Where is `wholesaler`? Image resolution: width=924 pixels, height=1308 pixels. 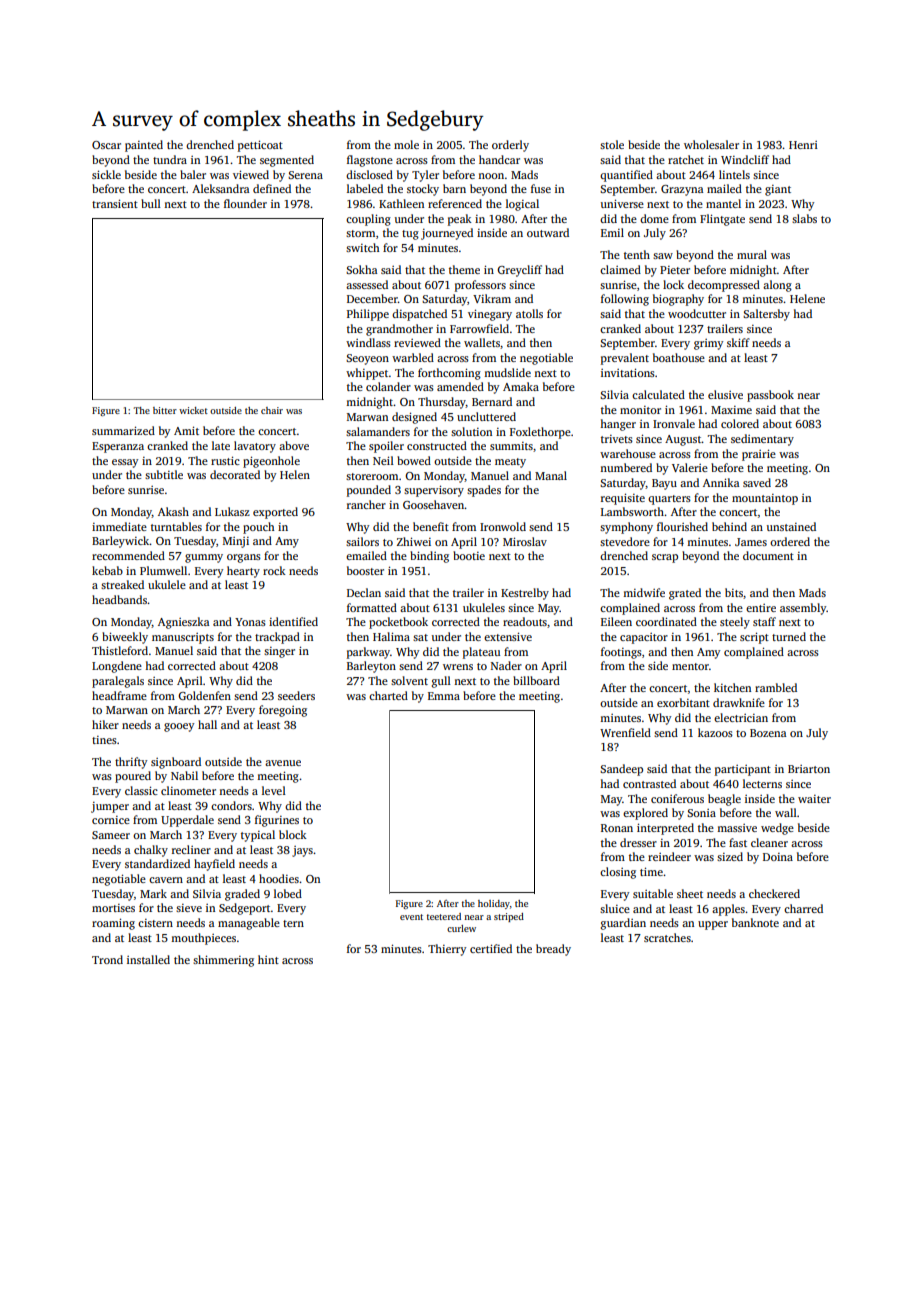
wholesaler is located at coordinates (711, 144).
